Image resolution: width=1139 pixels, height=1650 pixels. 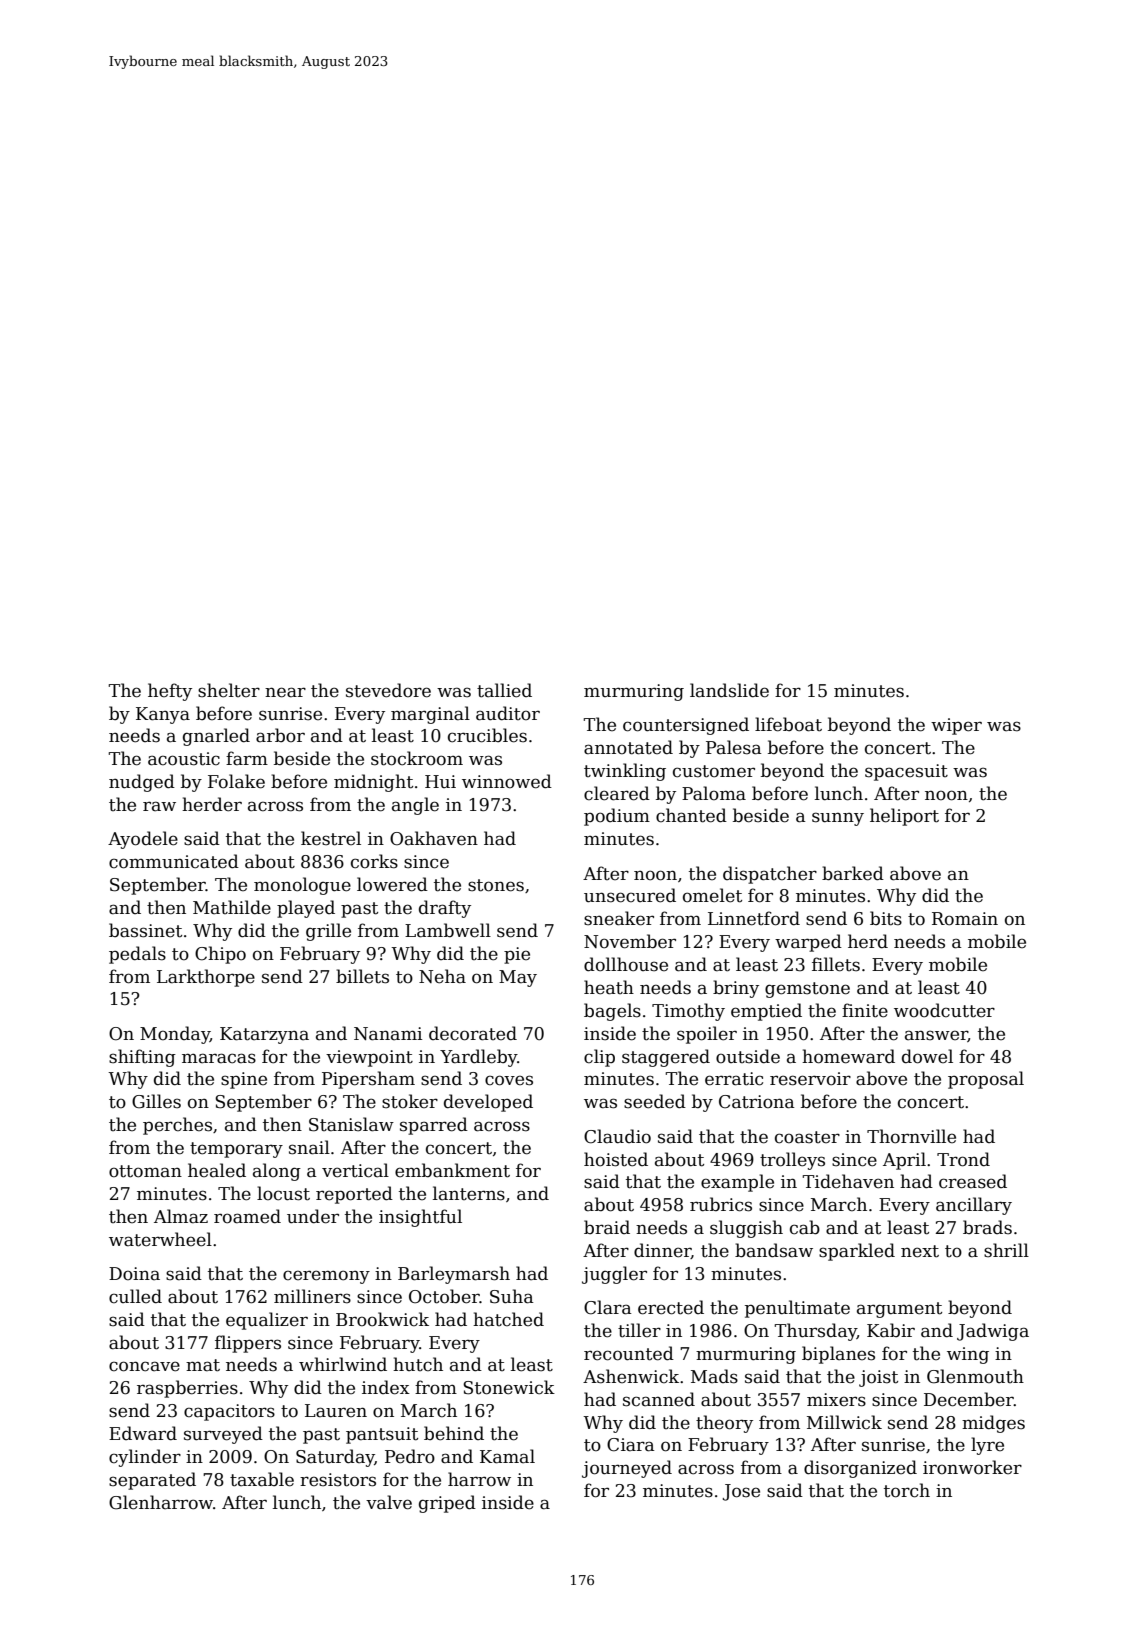 I want to click on landslide, so click(x=729, y=690).
